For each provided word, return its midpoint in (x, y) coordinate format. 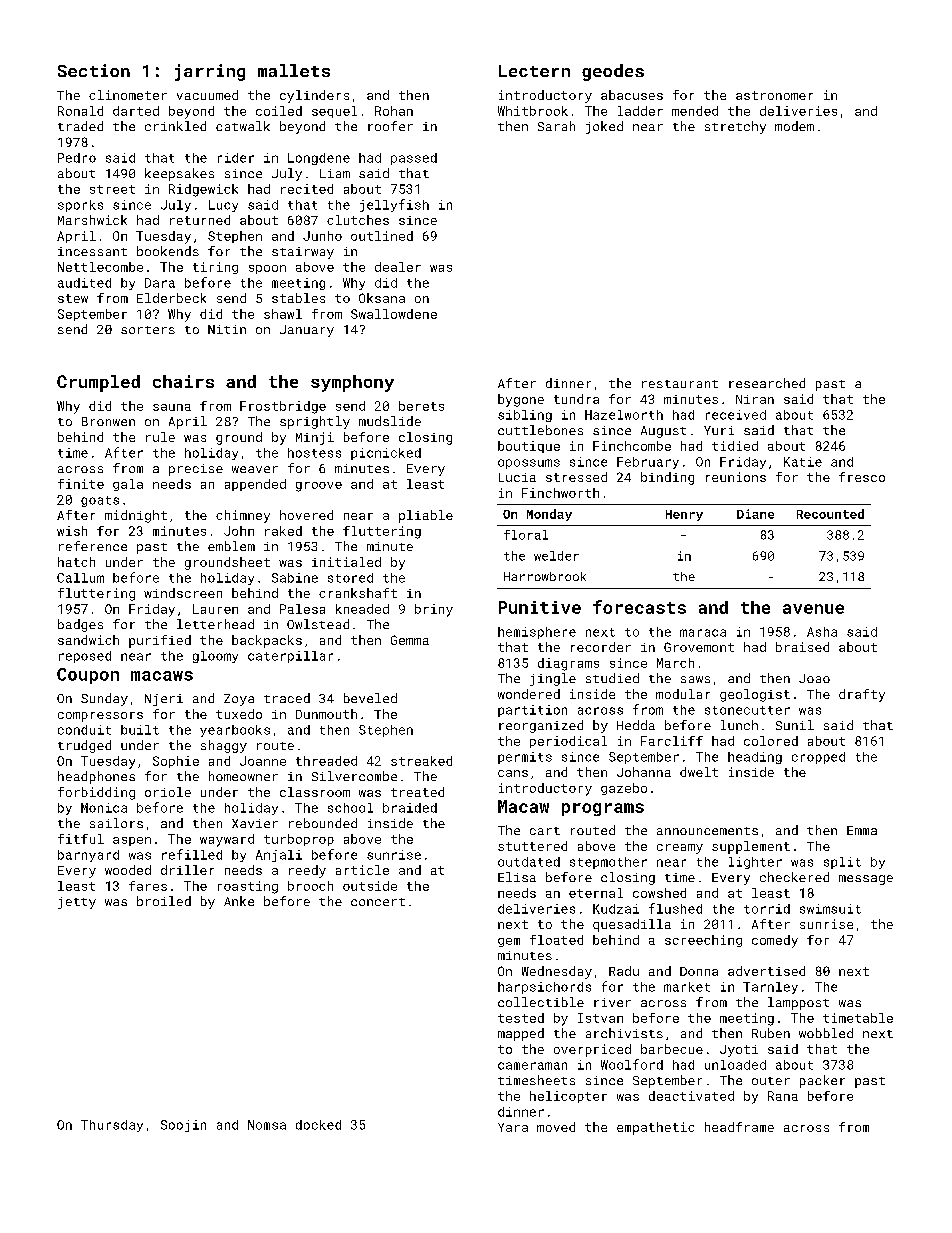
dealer (398, 267)
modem (794, 126)
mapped (521, 1034)
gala (128, 485)
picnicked (386, 454)
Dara (160, 283)
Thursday (112, 1126)
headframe (739, 1127)
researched (767, 383)
